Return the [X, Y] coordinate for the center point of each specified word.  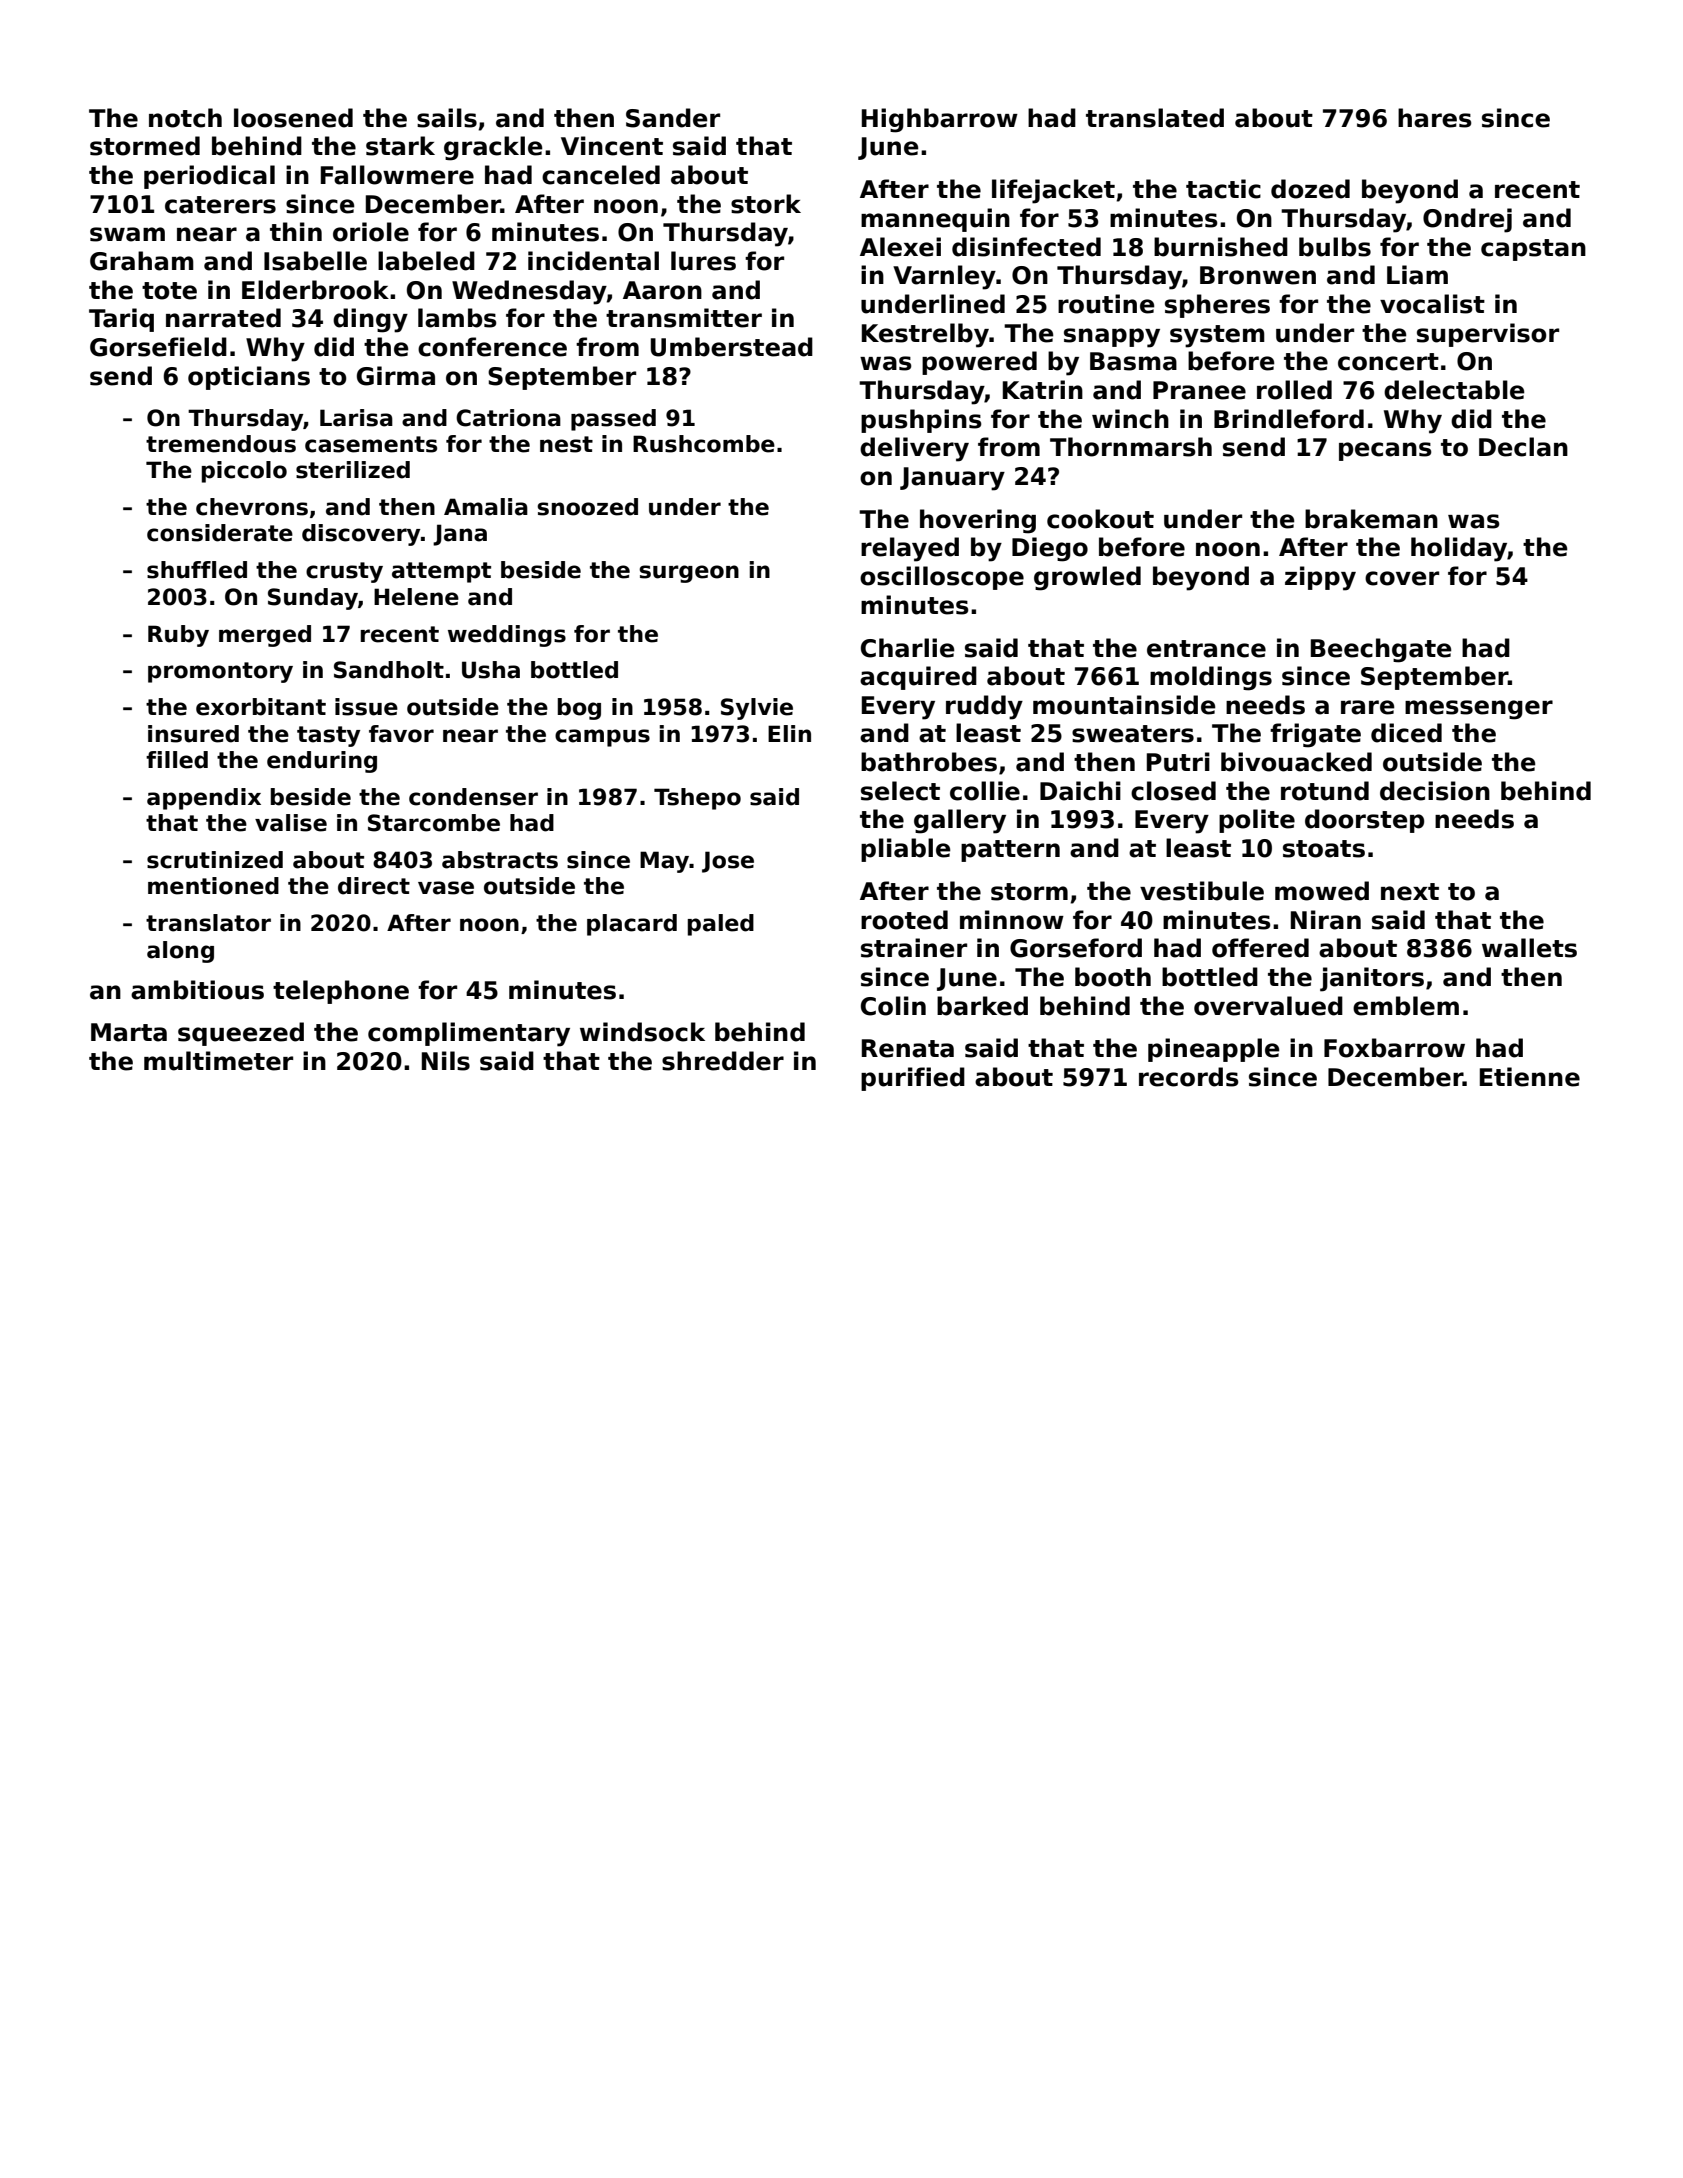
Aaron [662, 290]
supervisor [1488, 335]
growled [1087, 578]
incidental [593, 261]
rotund [1325, 791]
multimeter [218, 1061]
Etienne [1530, 1077]
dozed [1310, 189]
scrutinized [215, 860]
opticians [249, 378]
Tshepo [697, 799]
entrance [1206, 649]
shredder [723, 1061]
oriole [371, 232]
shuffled [197, 570]
